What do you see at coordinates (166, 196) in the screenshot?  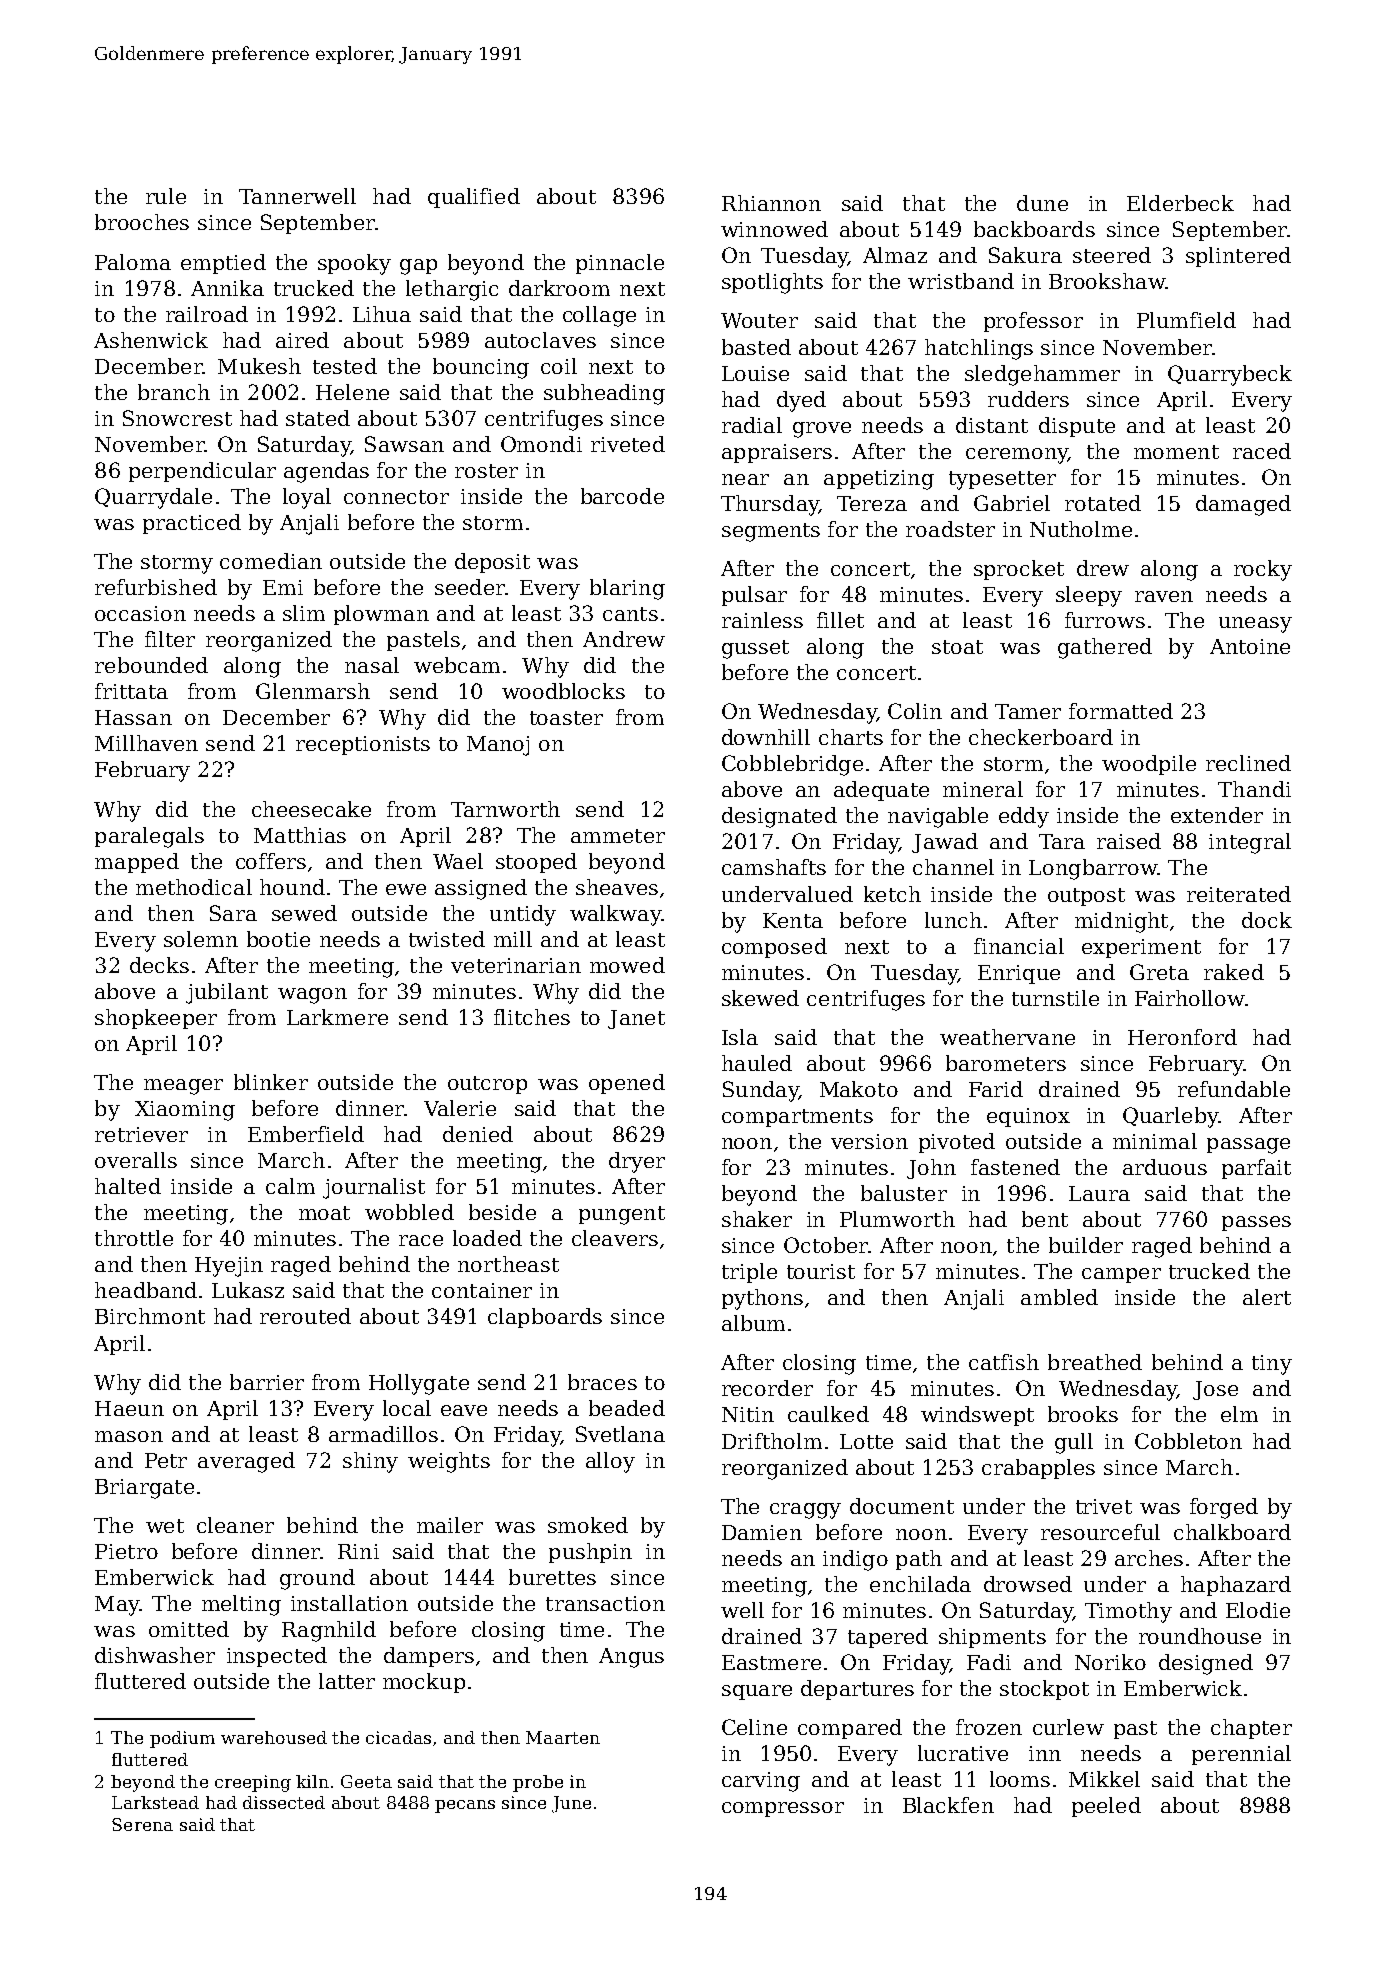 I see `rule` at bounding box center [166, 196].
